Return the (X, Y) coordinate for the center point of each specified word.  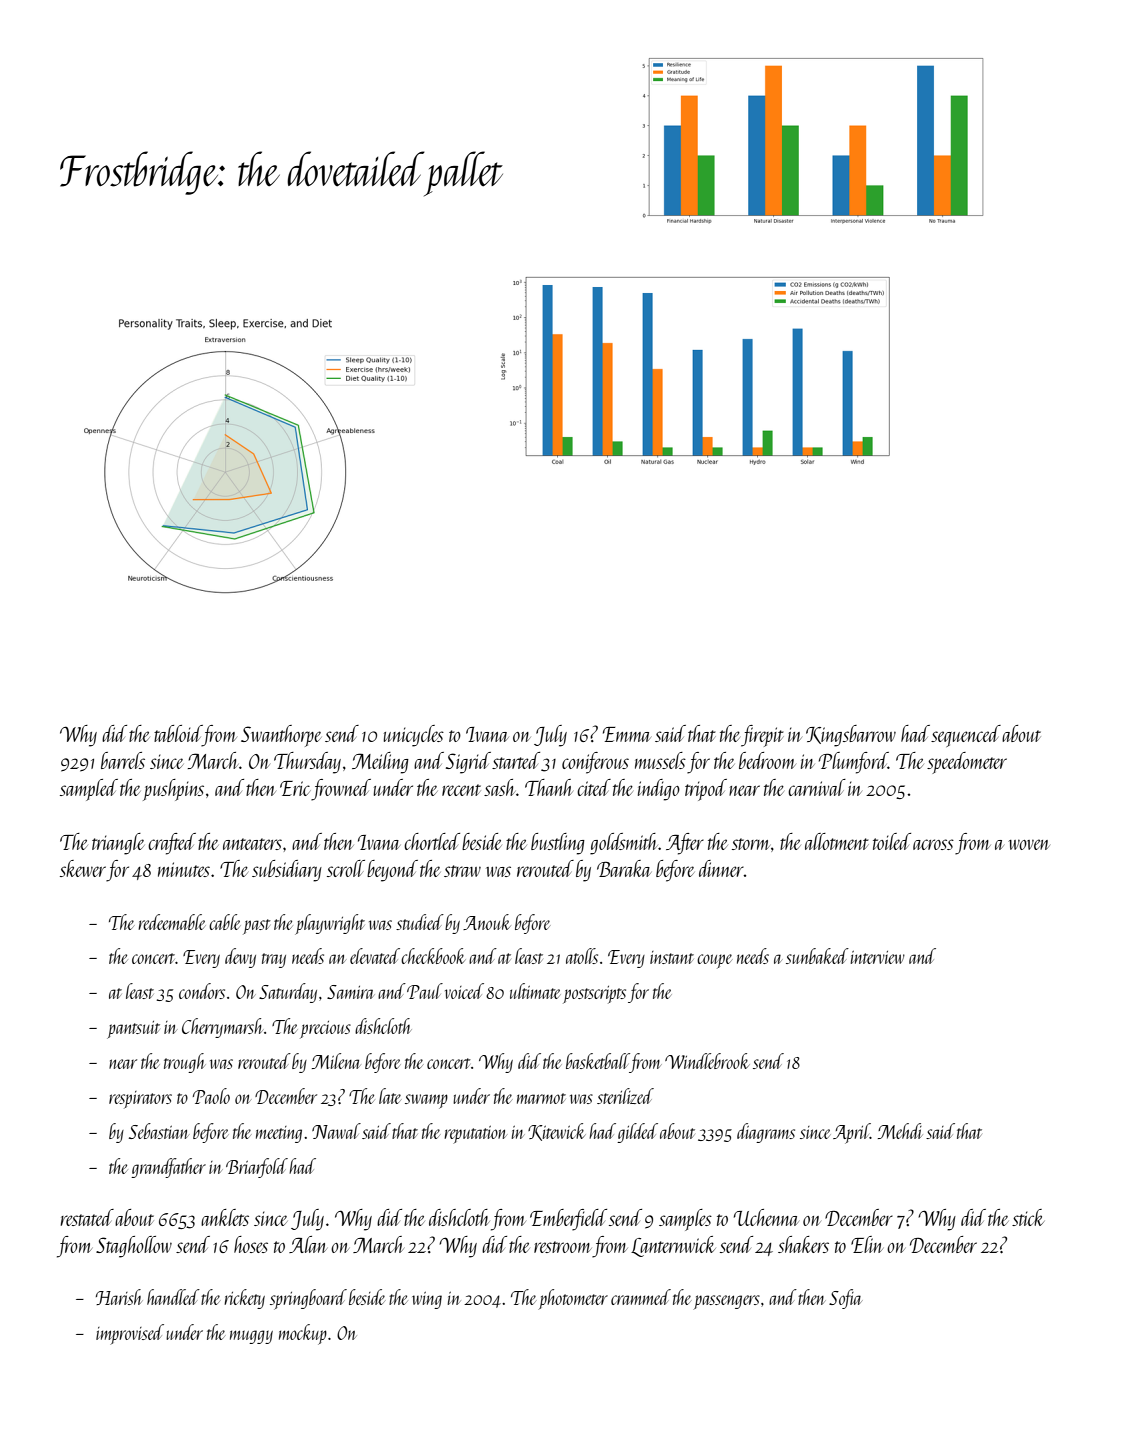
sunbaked (817, 956)
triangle (118, 844)
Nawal (336, 1131)
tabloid (178, 733)
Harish (119, 1297)
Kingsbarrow (851, 736)
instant (672, 957)
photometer (573, 1299)
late (390, 1096)
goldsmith (624, 844)
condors (202, 991)
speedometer (967, 763)
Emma (627, 734)
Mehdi (900, 1131)
